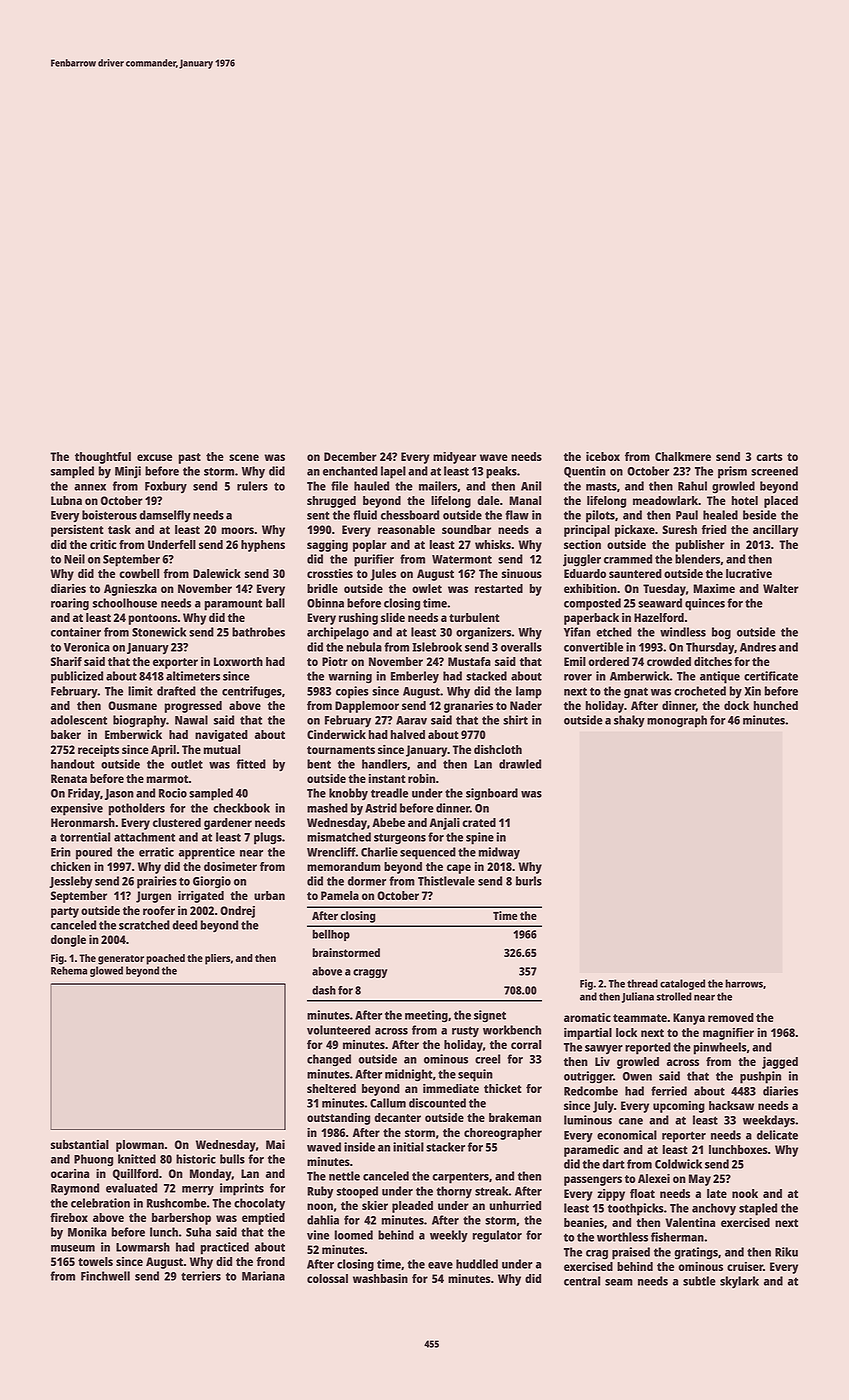 The height and width of the page is (1400, 849). What do you see at coordinates (454, 458) in the page?
I see `midyear` at bounding box center [454, 458].
